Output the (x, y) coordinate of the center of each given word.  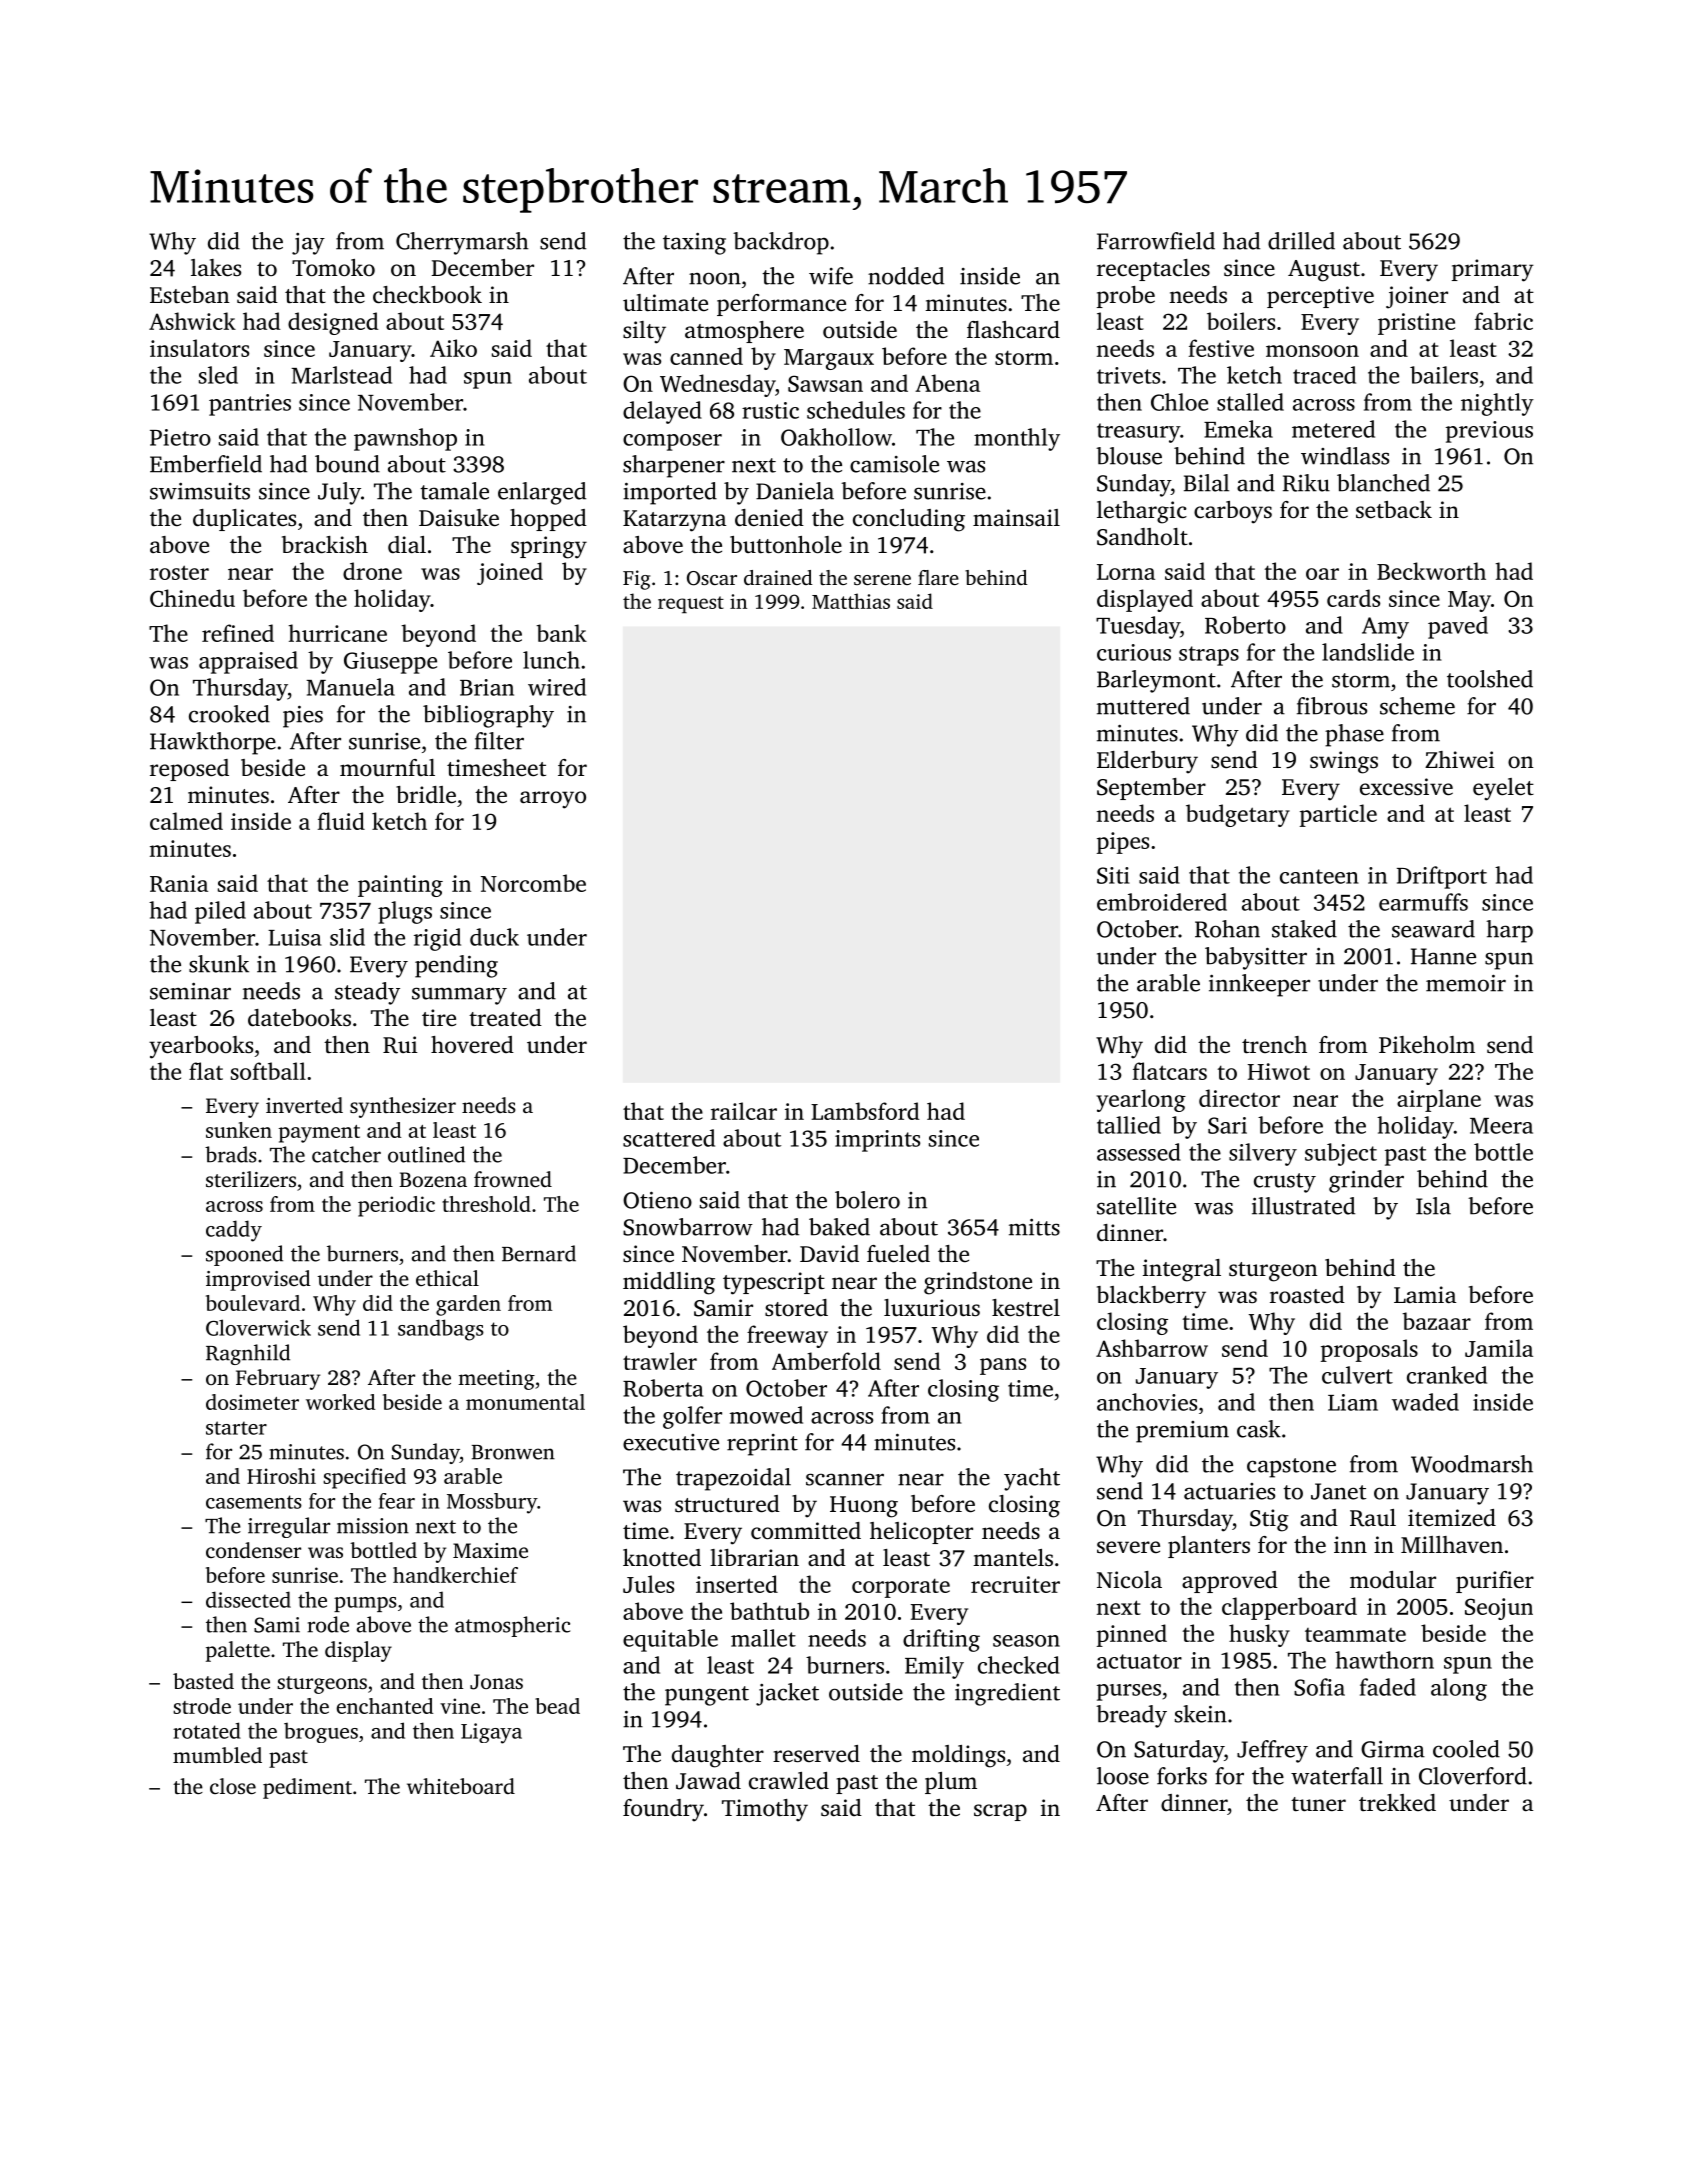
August (1324, 271)
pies (303, 717)
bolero (867, 1200)
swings (1344, 762)
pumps (365, 1604)
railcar (744, 1111)
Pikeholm (1427, 1045)
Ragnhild (248, 1354)
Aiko (453, 348)
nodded (906, 276)
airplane (1439, 1100)
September (1151, 789)
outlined (426, 1154)
